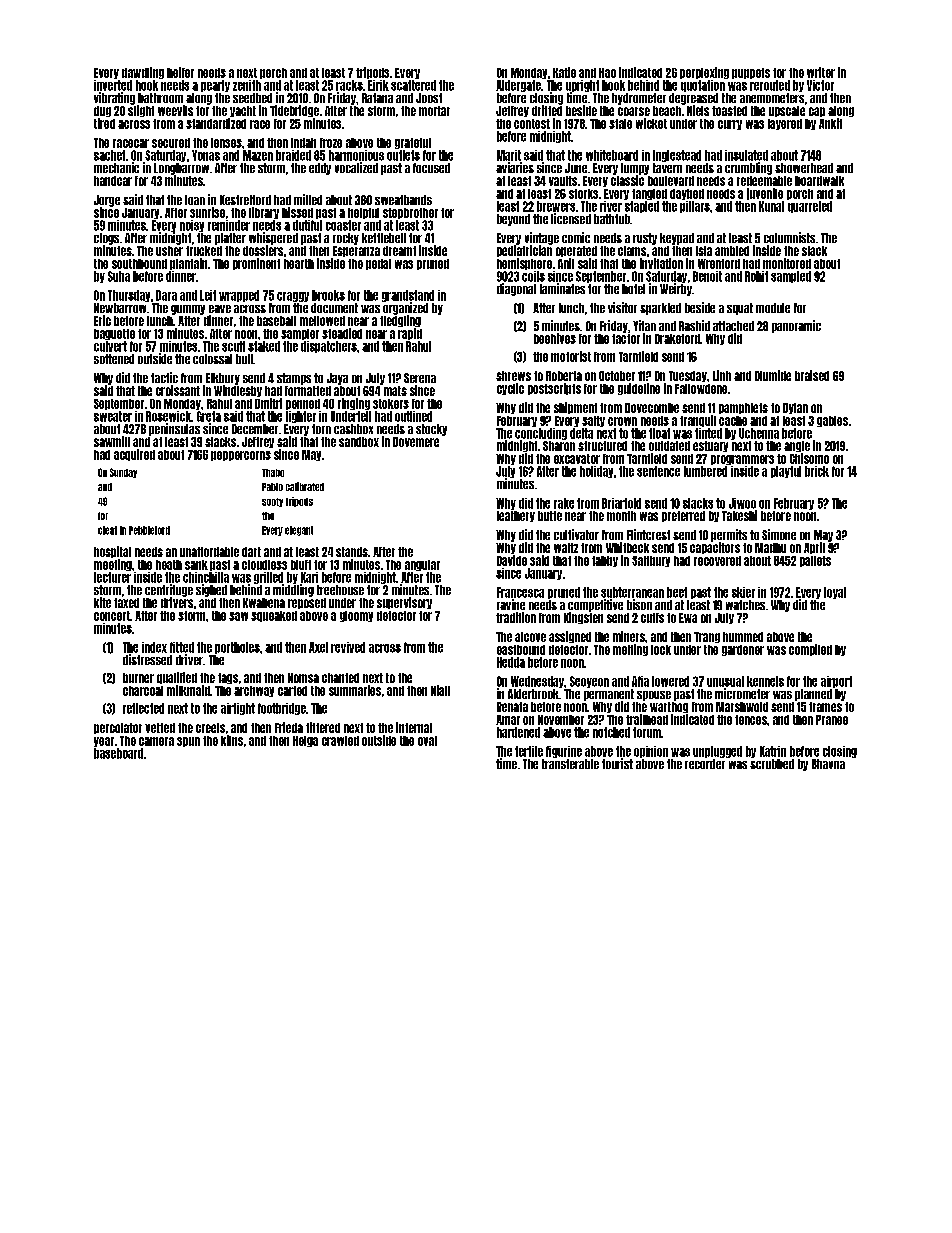 This screenshot has width=952, height=1233. Describe the element at coordinates (789, 237) in the screenshot. I see `columnists` at that location.
